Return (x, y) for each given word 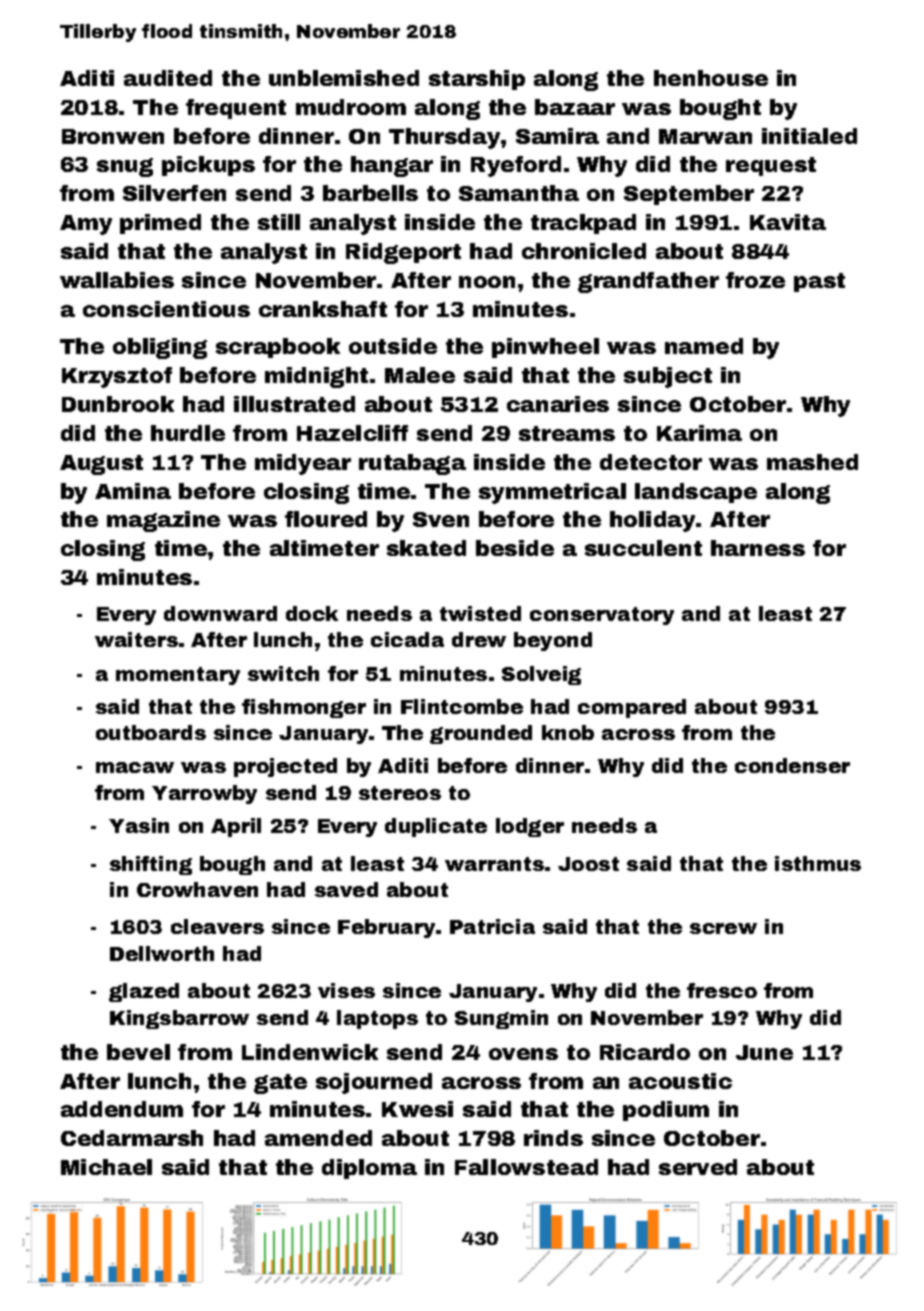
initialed (809, 136)
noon (487, 282)
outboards (151, 732)
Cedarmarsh (132, 1138)
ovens (523, 1054)
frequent (236, 109)
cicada (407, 639)
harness (758, 548)
